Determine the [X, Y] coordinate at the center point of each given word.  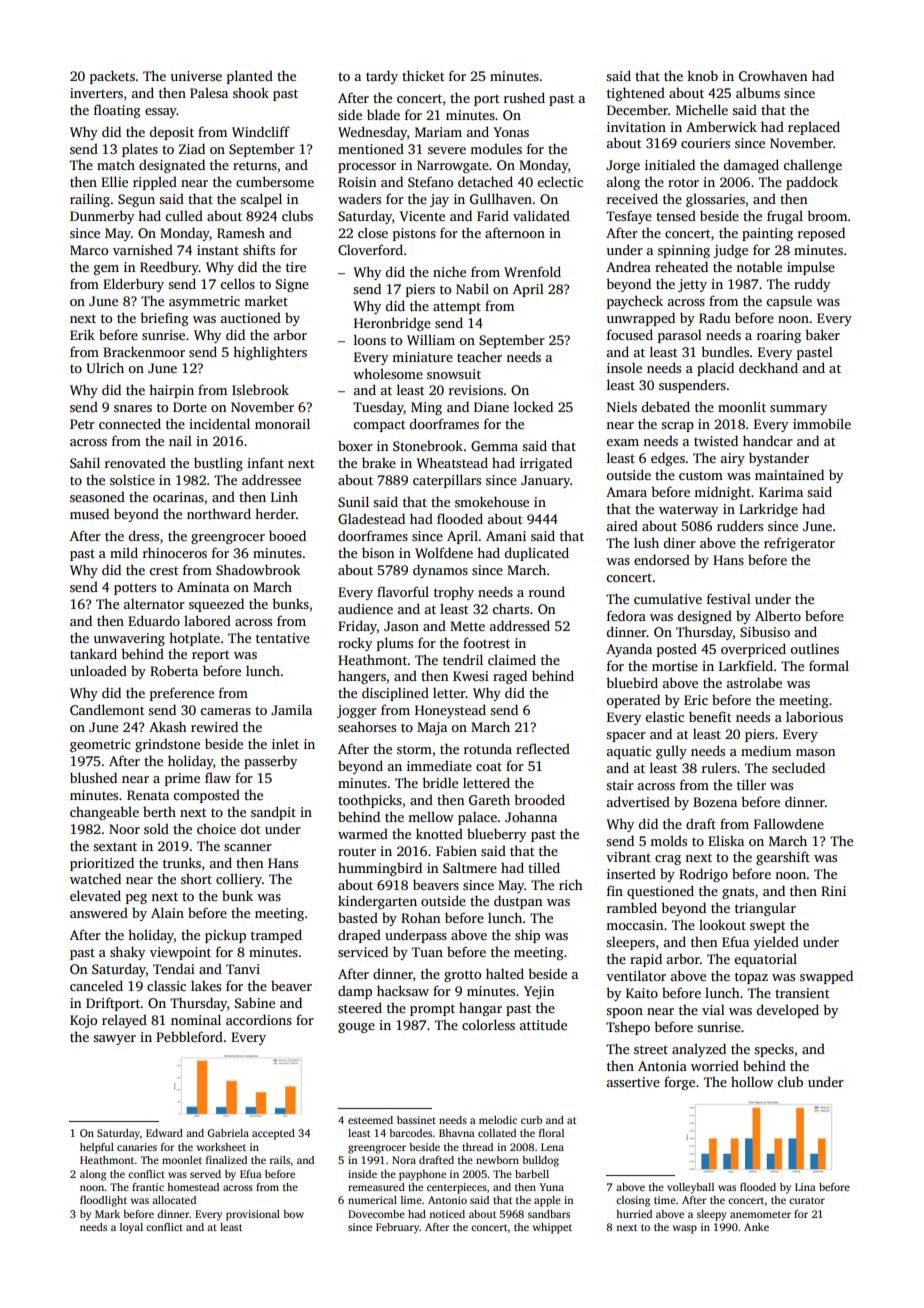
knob [702, 75]
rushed [524, 97]
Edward [164, 1133]
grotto [462, 976]
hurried [634, 1214]
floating [117, 111]
